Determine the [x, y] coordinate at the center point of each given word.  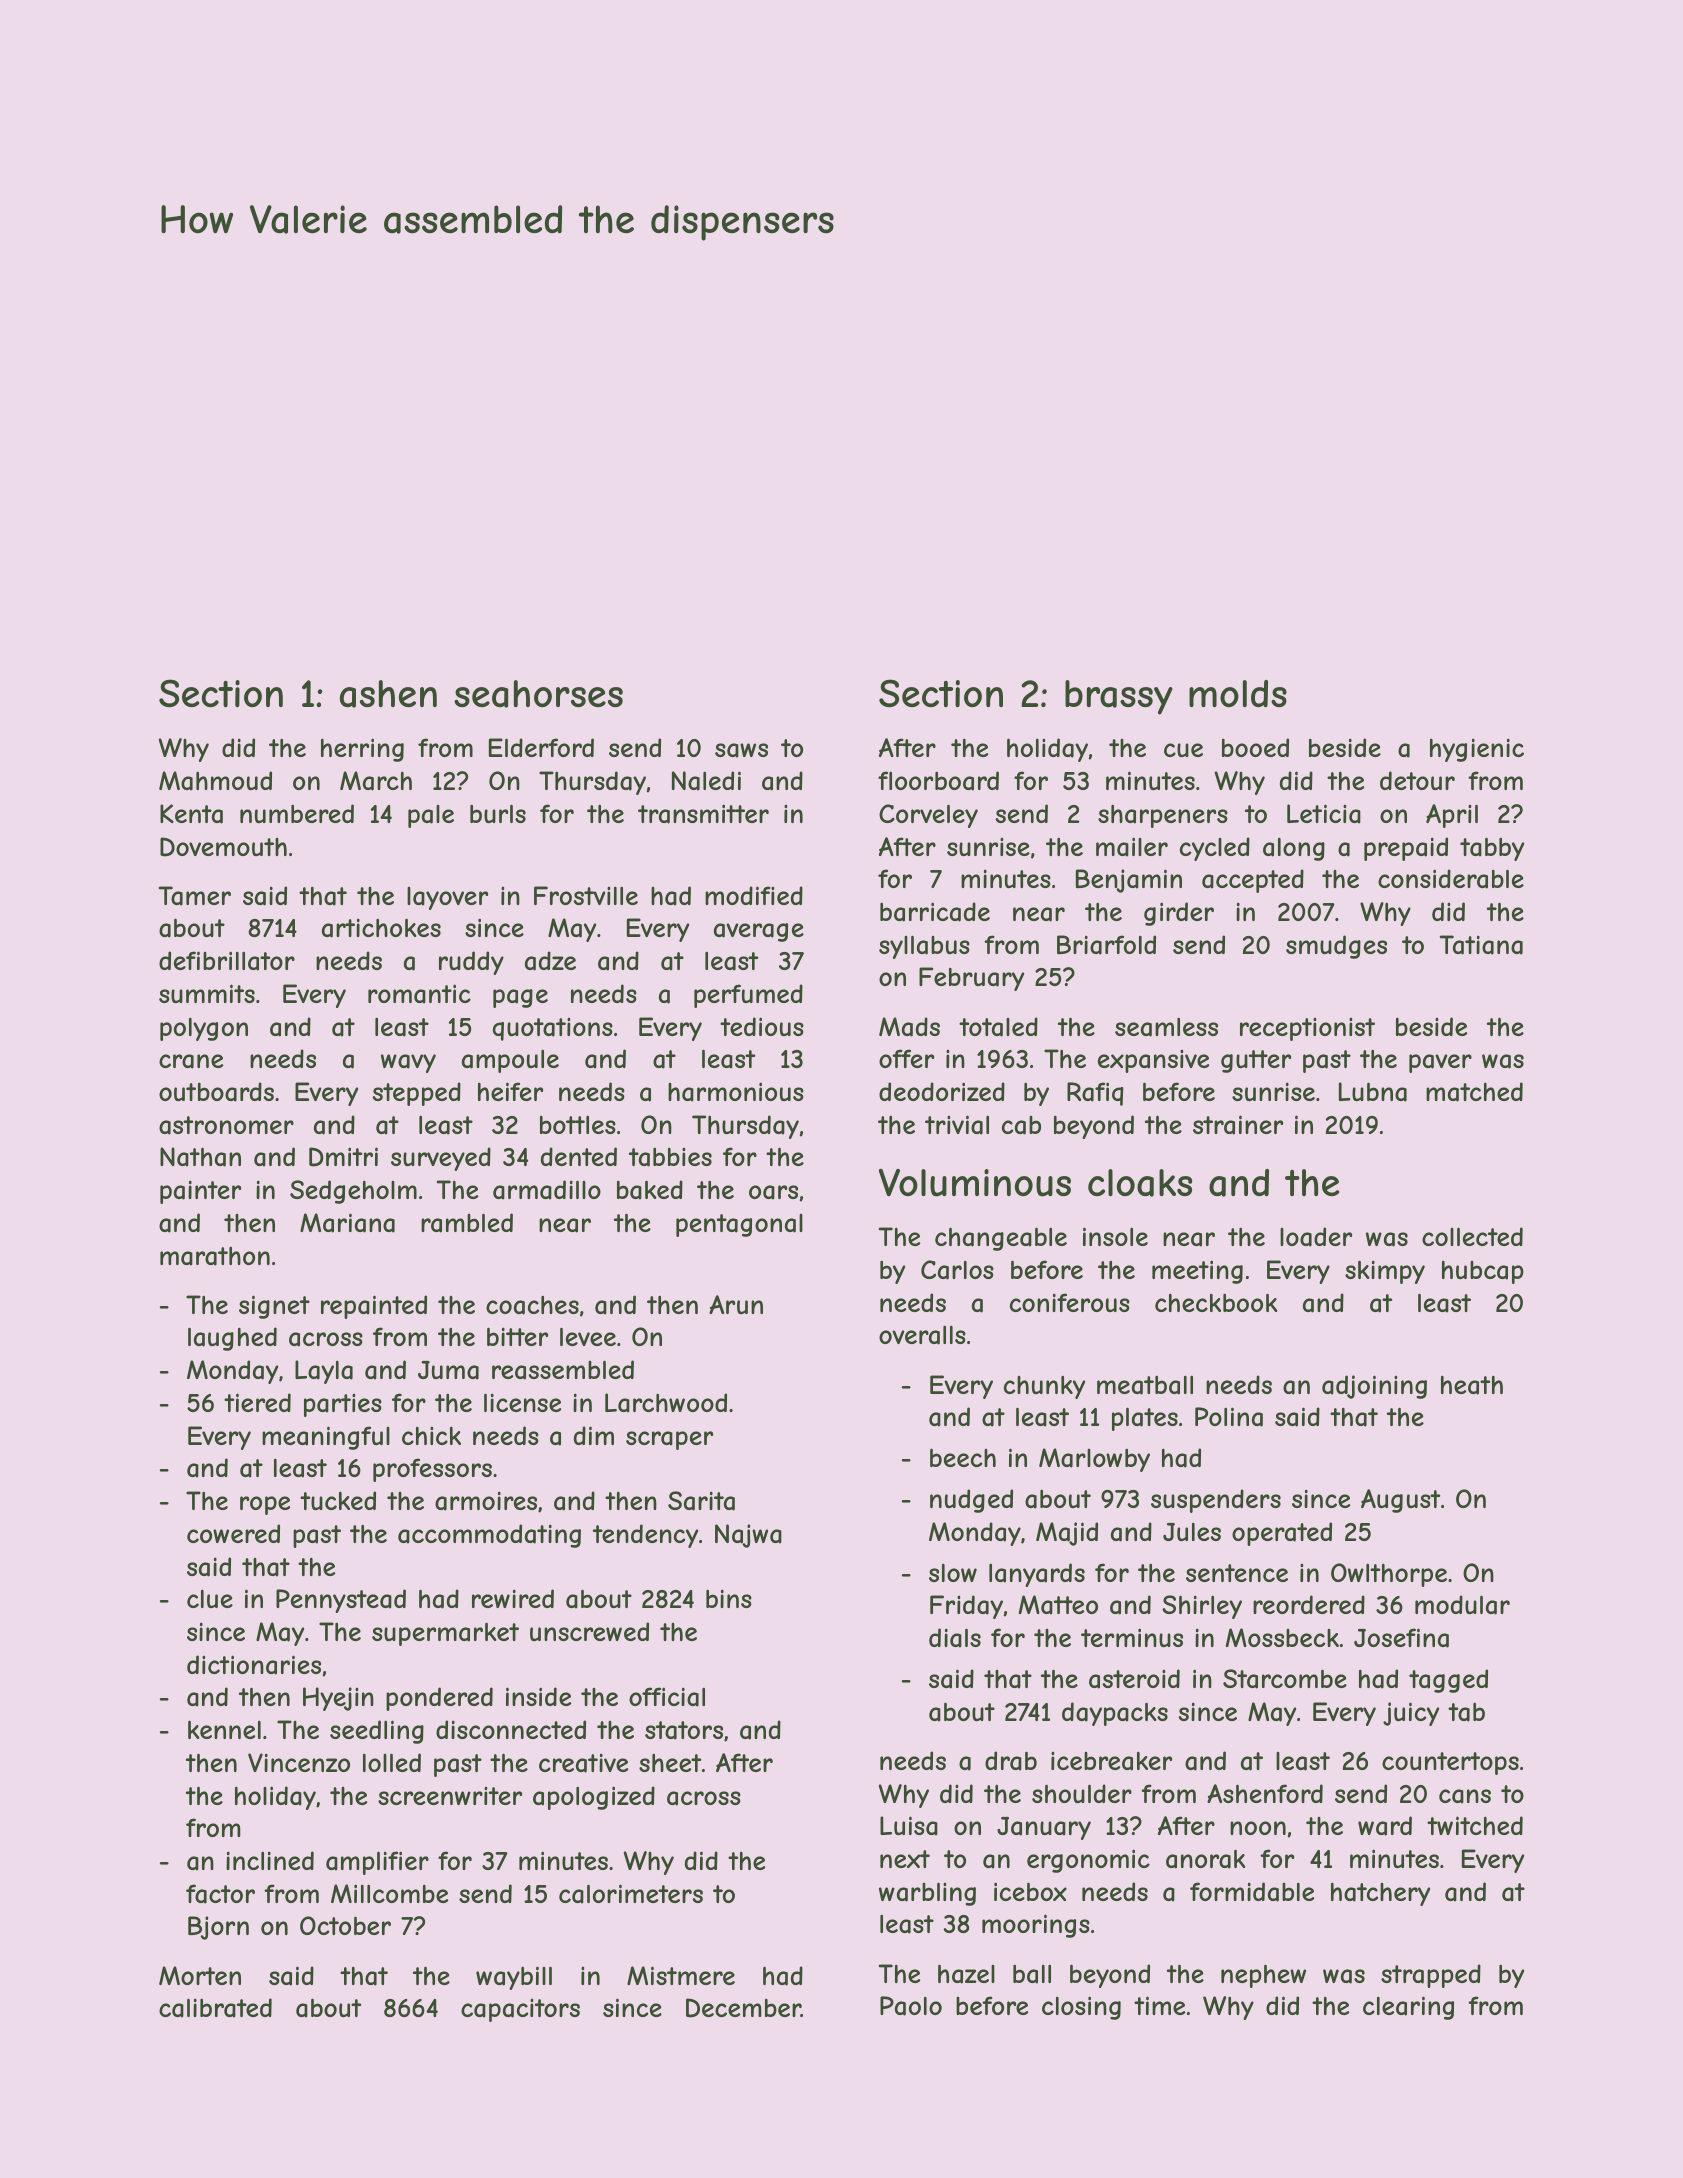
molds [1238, 693]
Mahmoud [215, 781]
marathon [215, 1256]
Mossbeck [1282, 1637]
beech [963, 1457]
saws [741, 750]
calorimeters [631, 1894]
